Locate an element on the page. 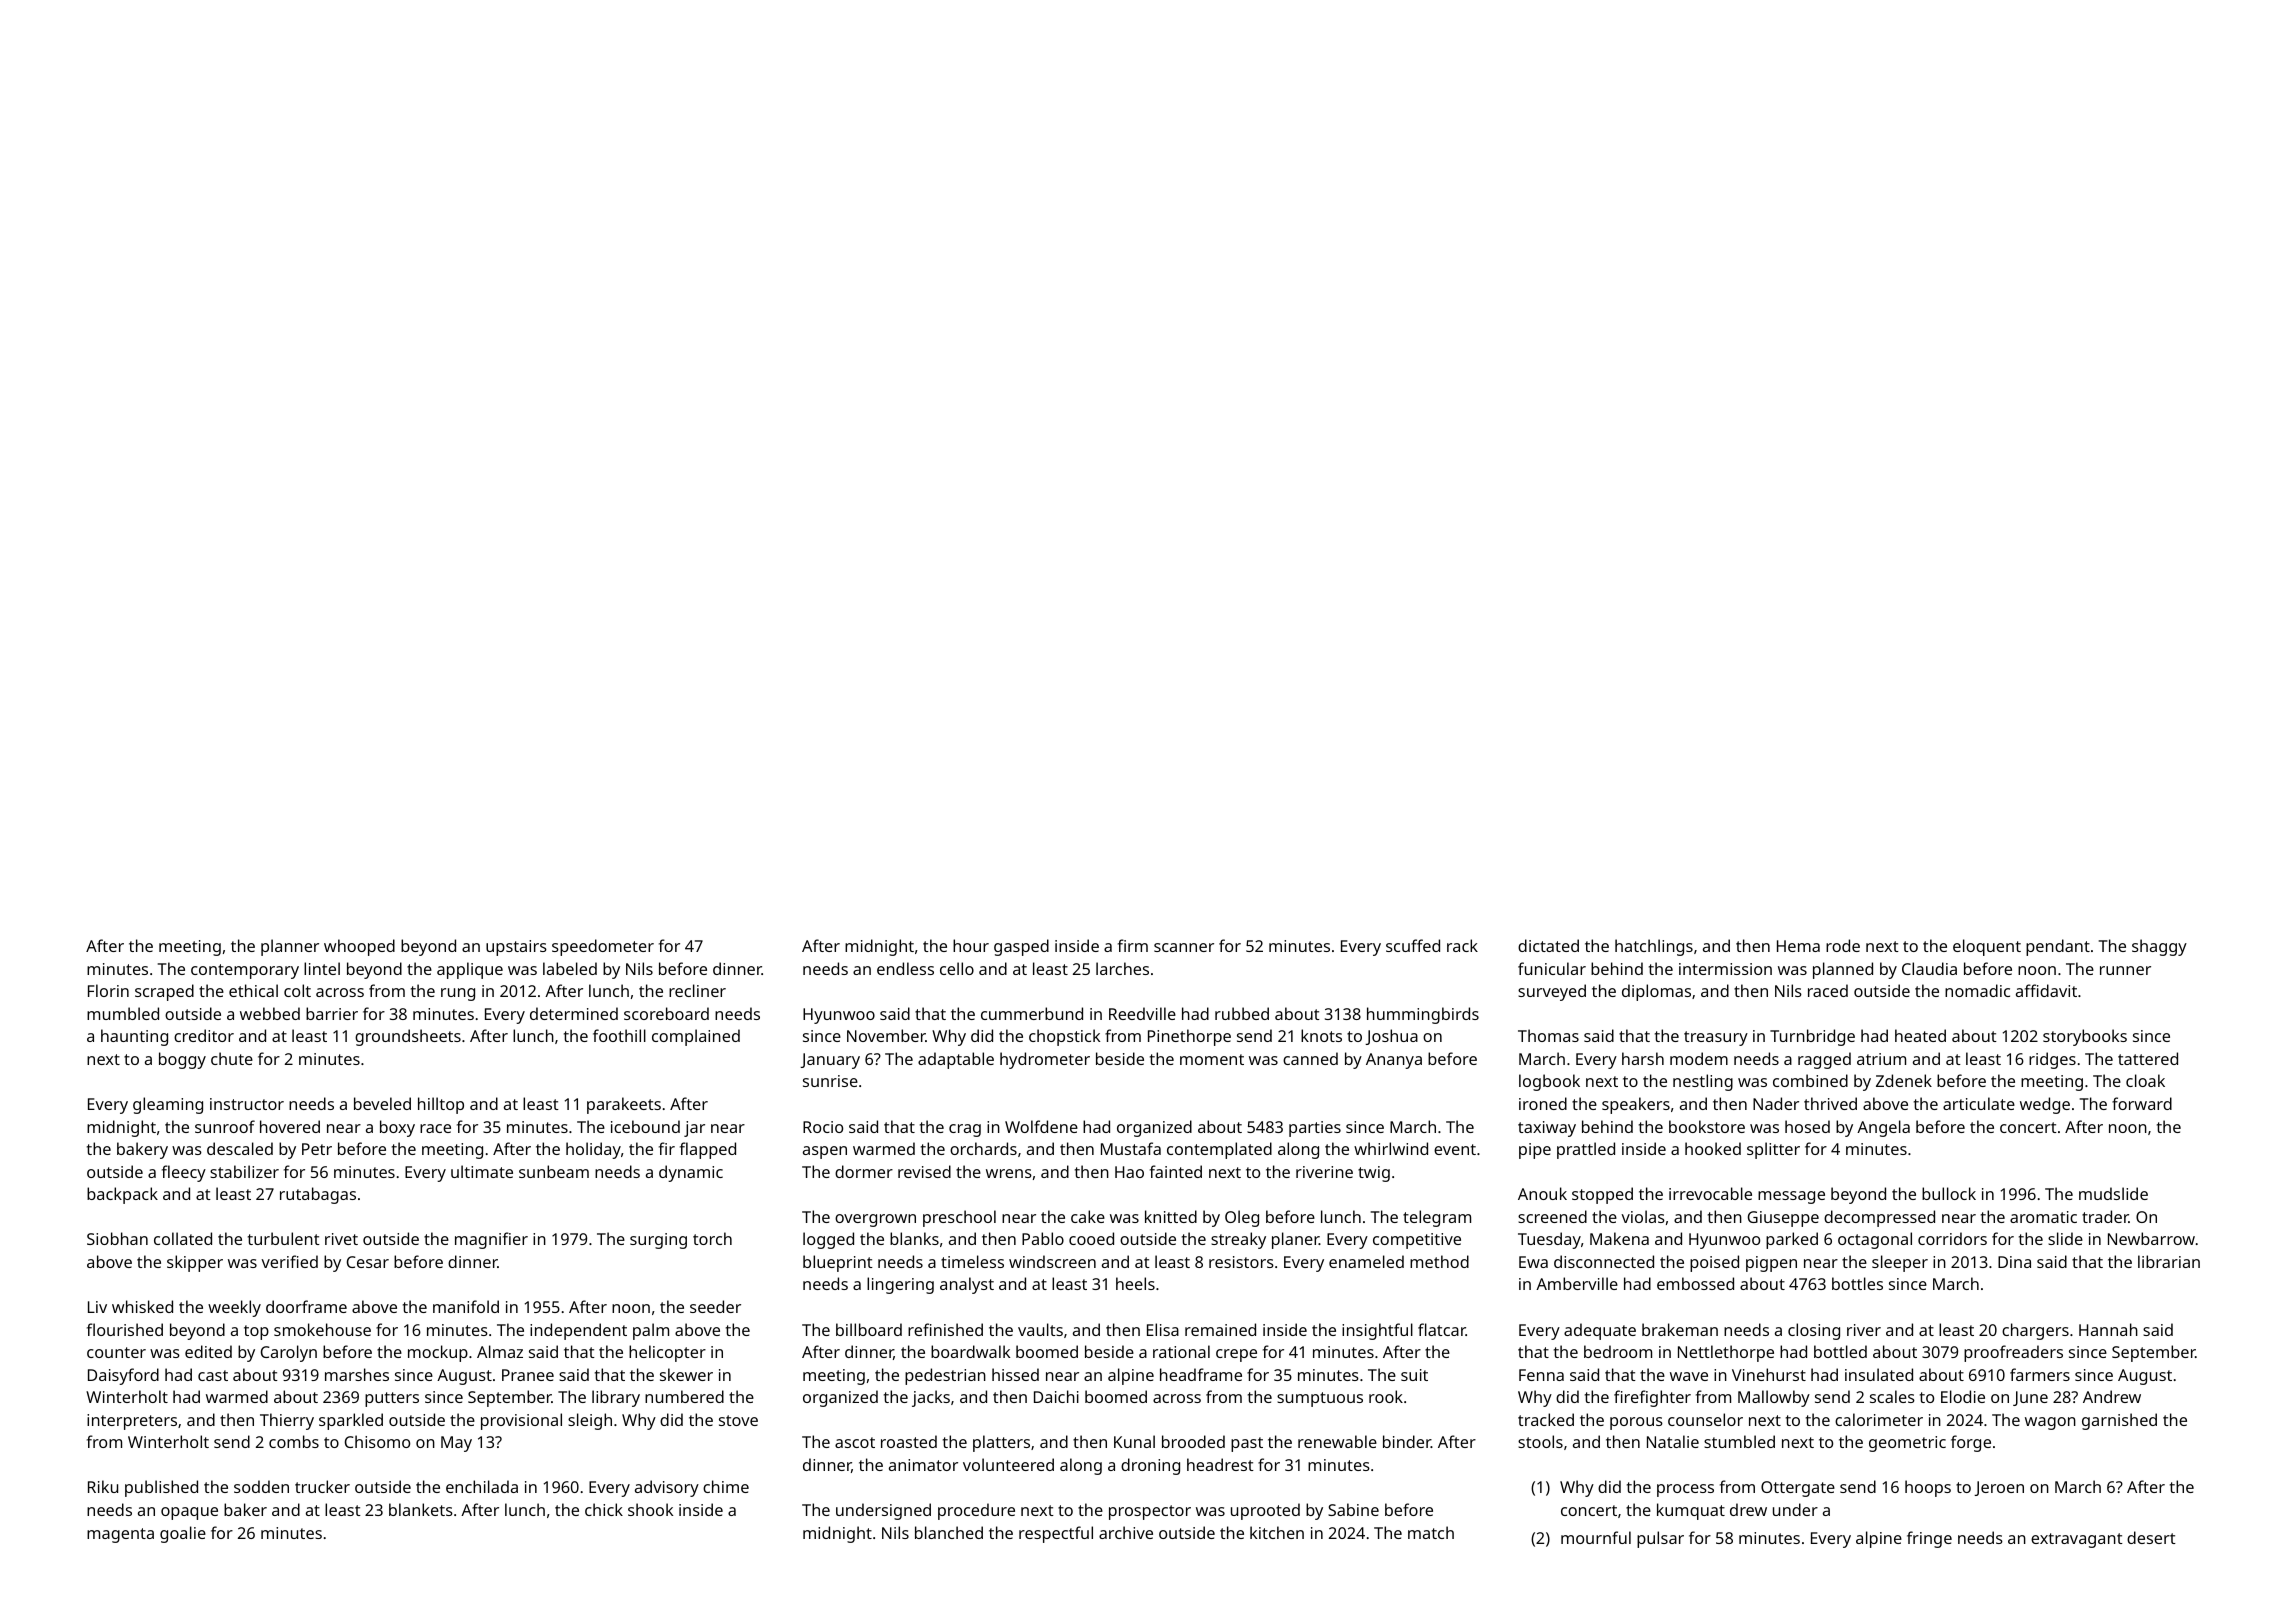 This document has width=2289, height=1619. descaled is located at coordinates (240, 1148).
